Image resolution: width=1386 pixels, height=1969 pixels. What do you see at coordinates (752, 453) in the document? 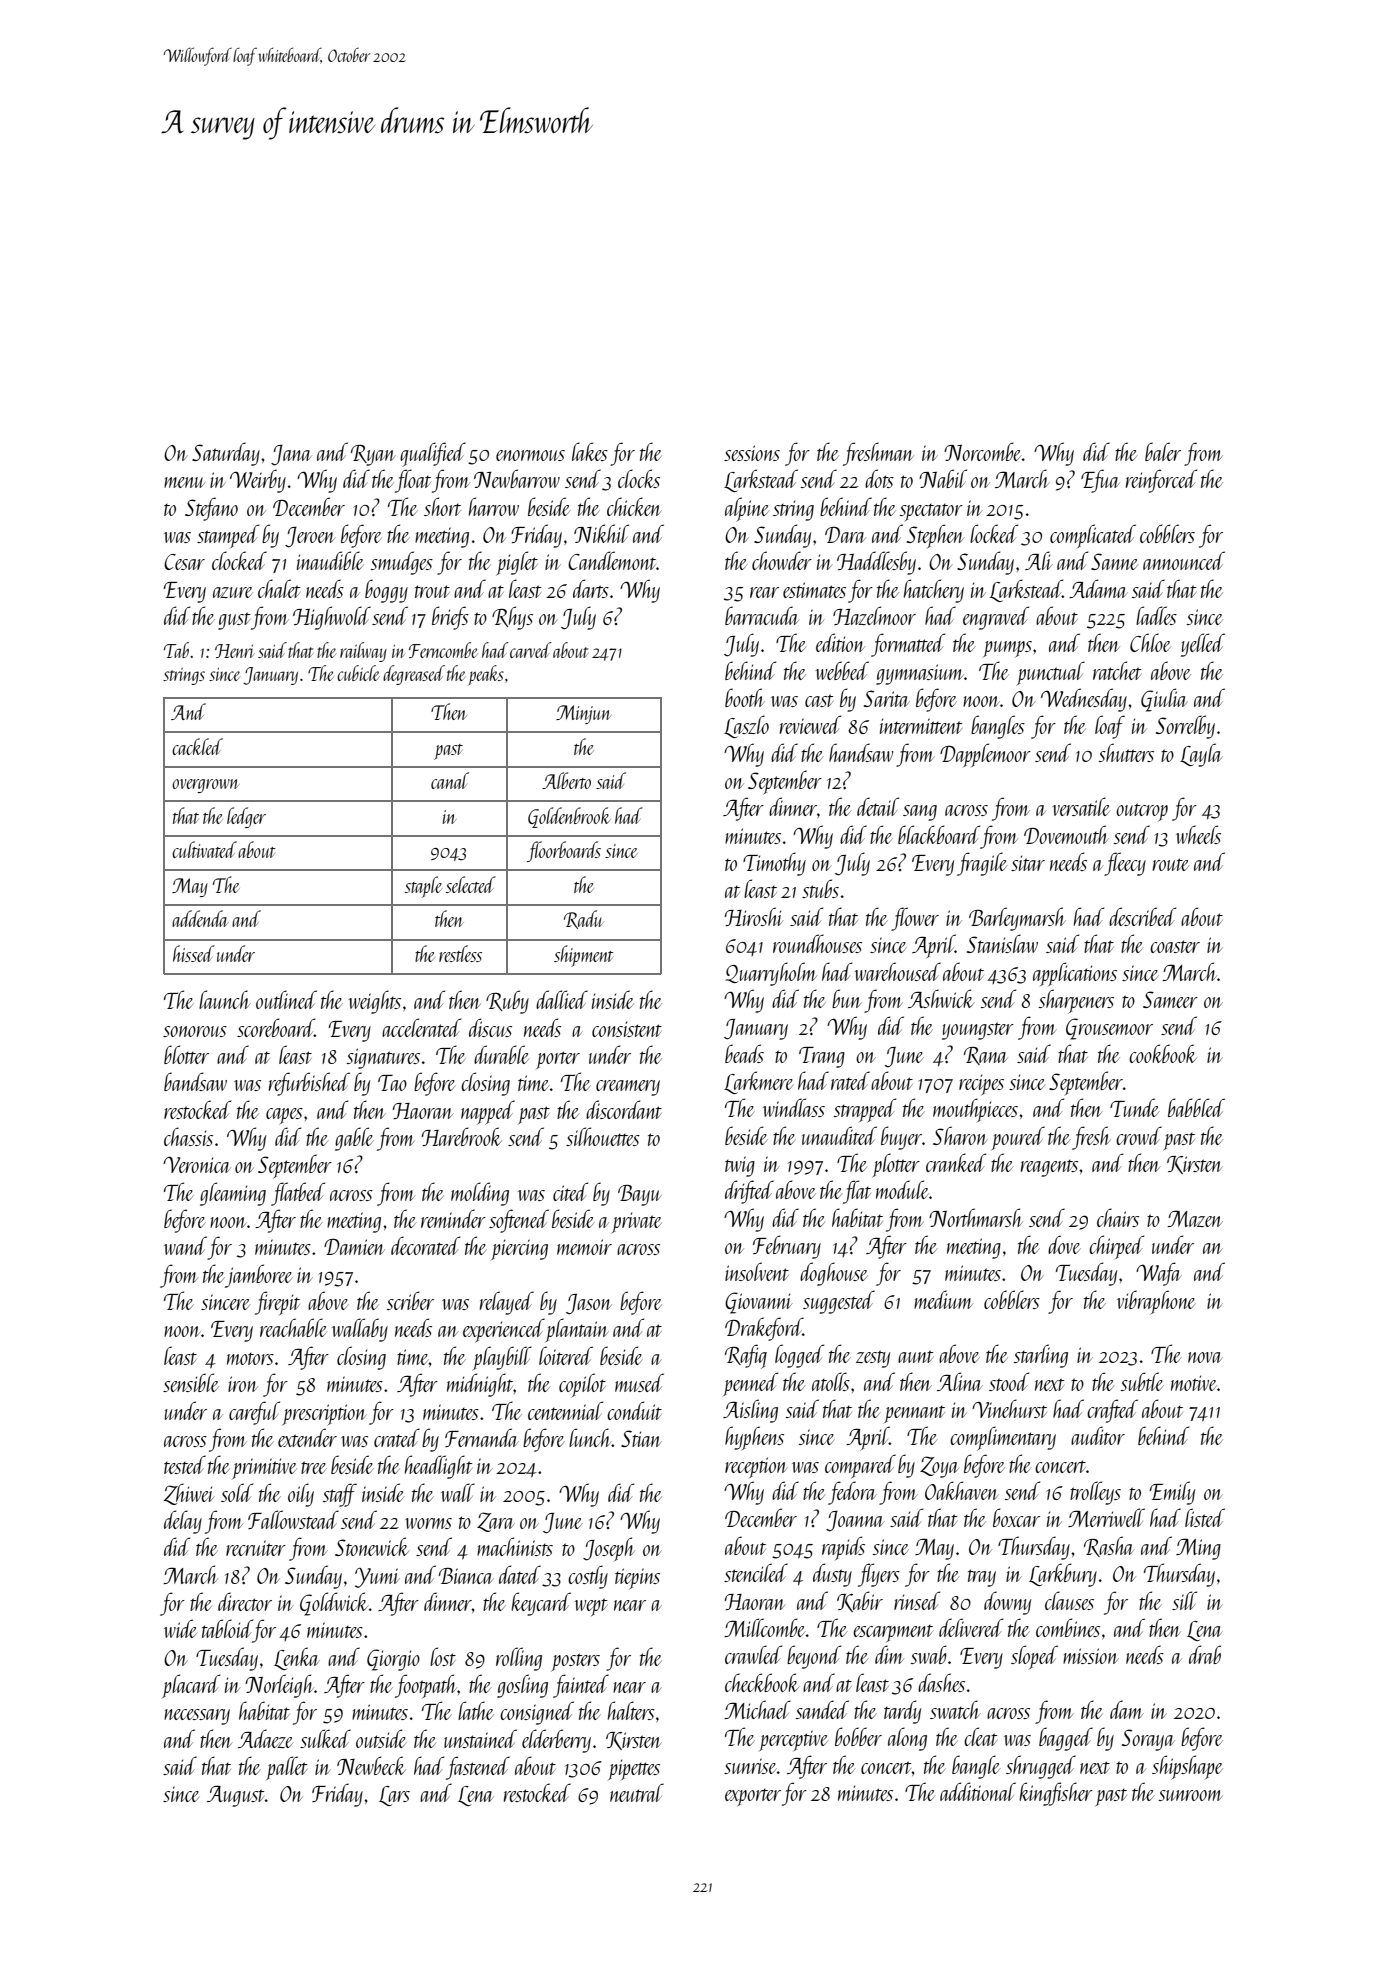
I see `sessions` at bounding box center [752, 453].
